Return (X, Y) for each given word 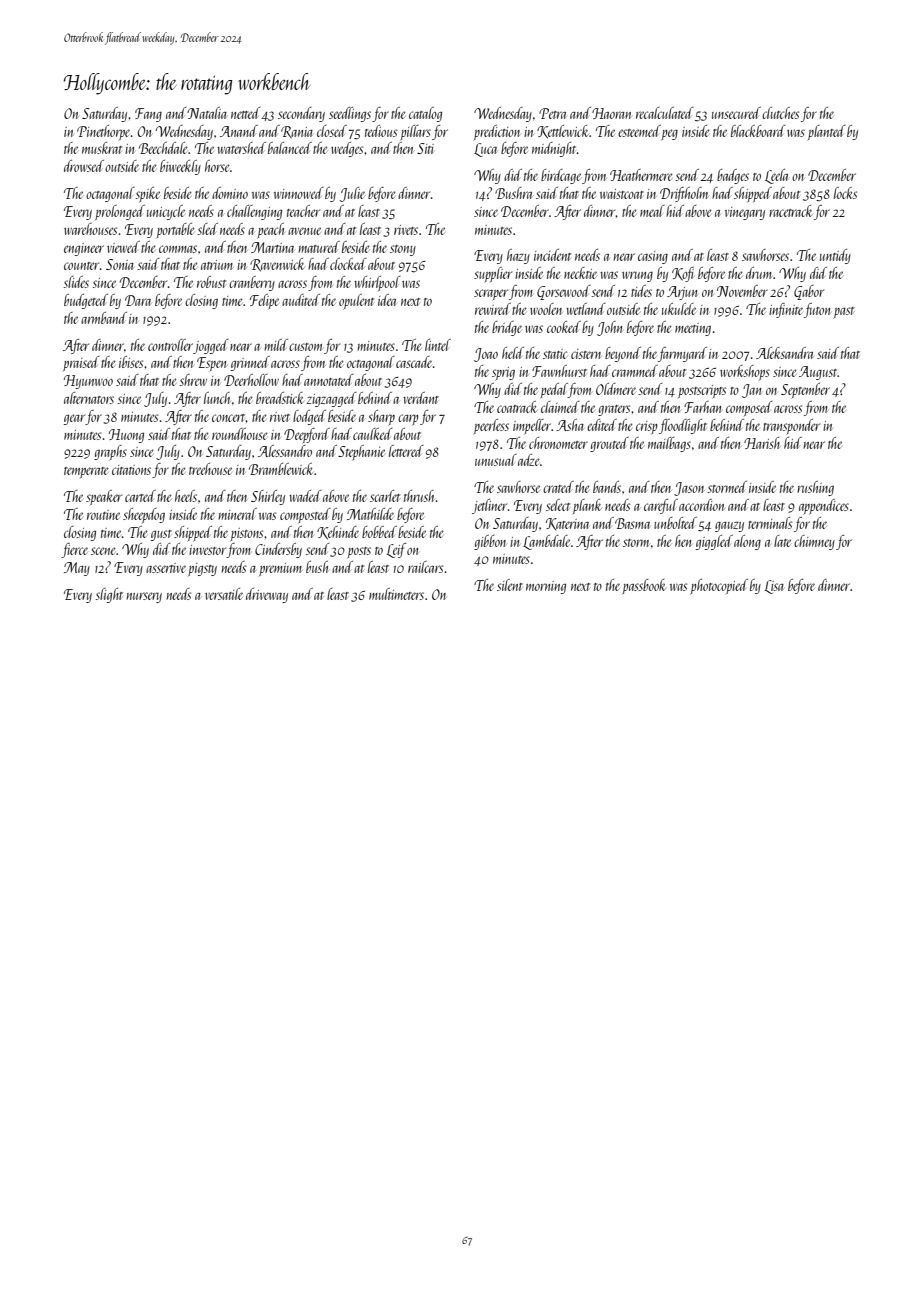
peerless (491, 426)
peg (670, 134)
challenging (254, 212)
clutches (780, 113)
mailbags (669, 444)
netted (246, 113)
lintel (438, 345)
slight (109, 595)
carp (408, 419)
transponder (791, 426)
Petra (552, 113)
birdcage (561, 176)
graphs (110, 452)
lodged (309, 417)
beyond (623, 354)
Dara (138, 300)
